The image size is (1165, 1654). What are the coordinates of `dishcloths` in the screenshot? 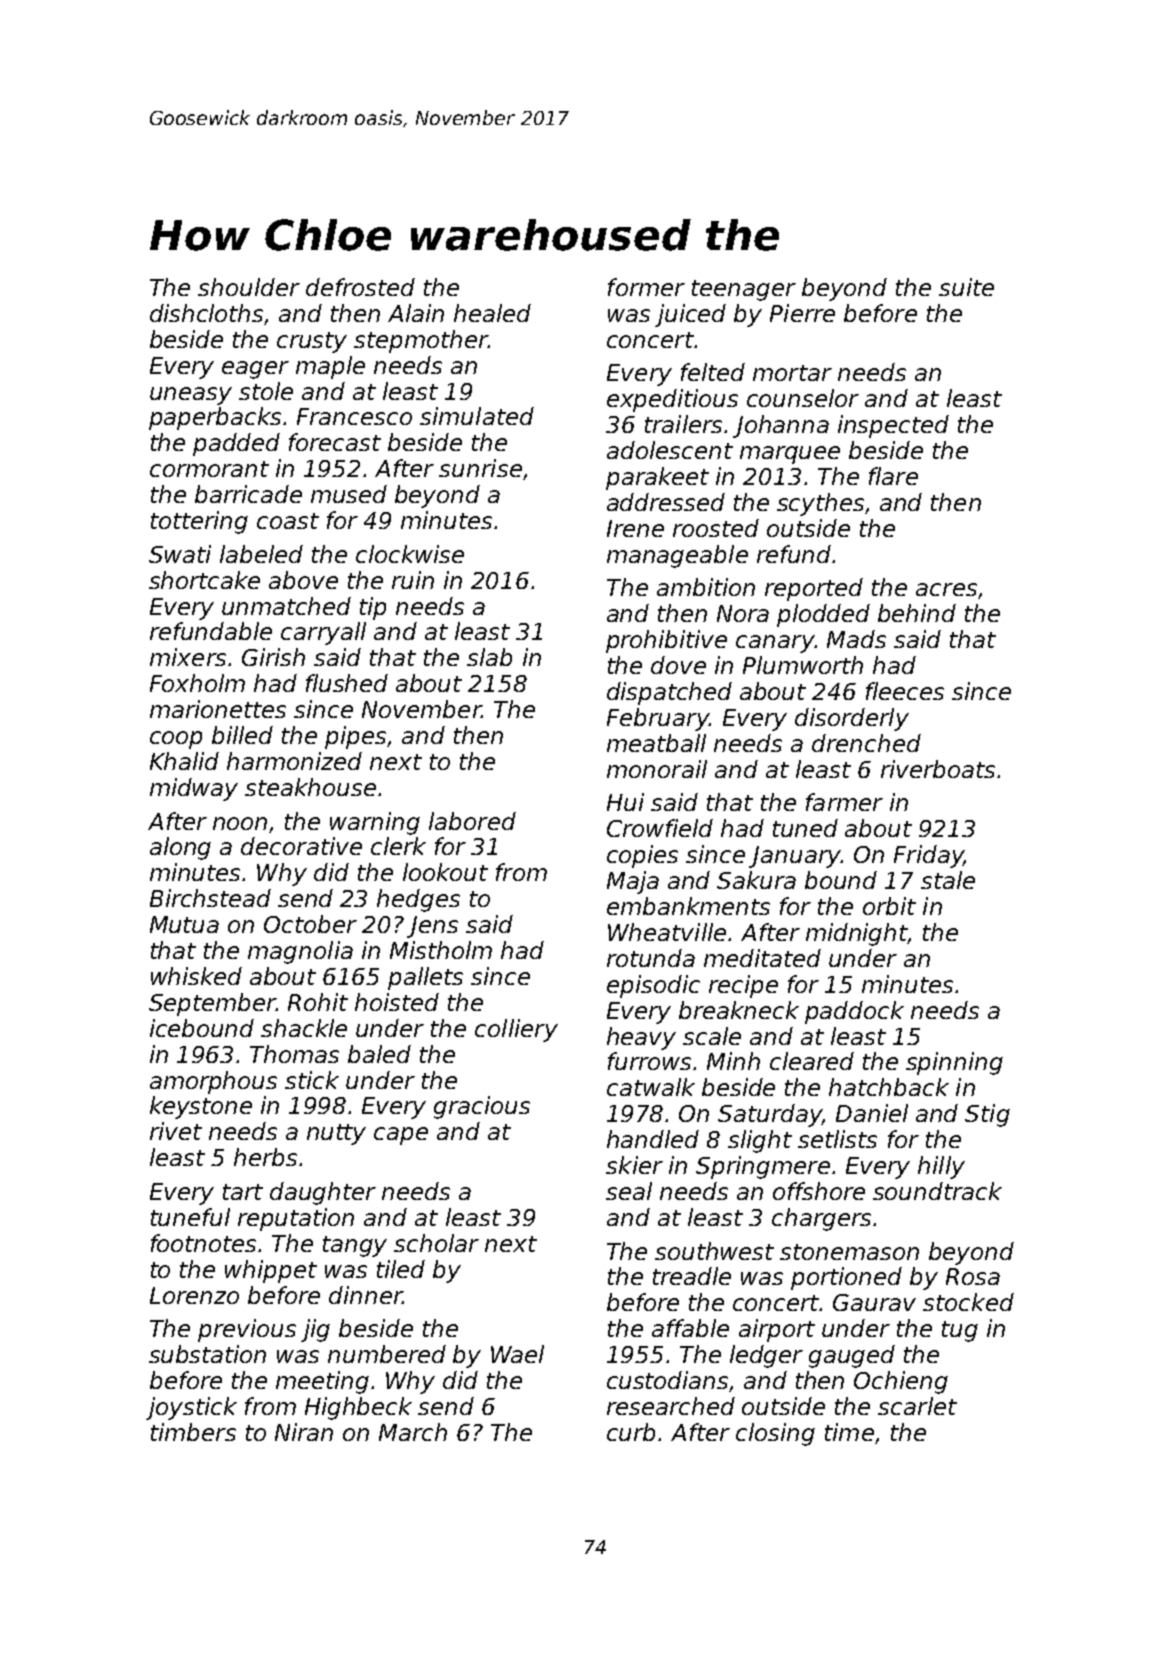 It's located at (207, 314).
